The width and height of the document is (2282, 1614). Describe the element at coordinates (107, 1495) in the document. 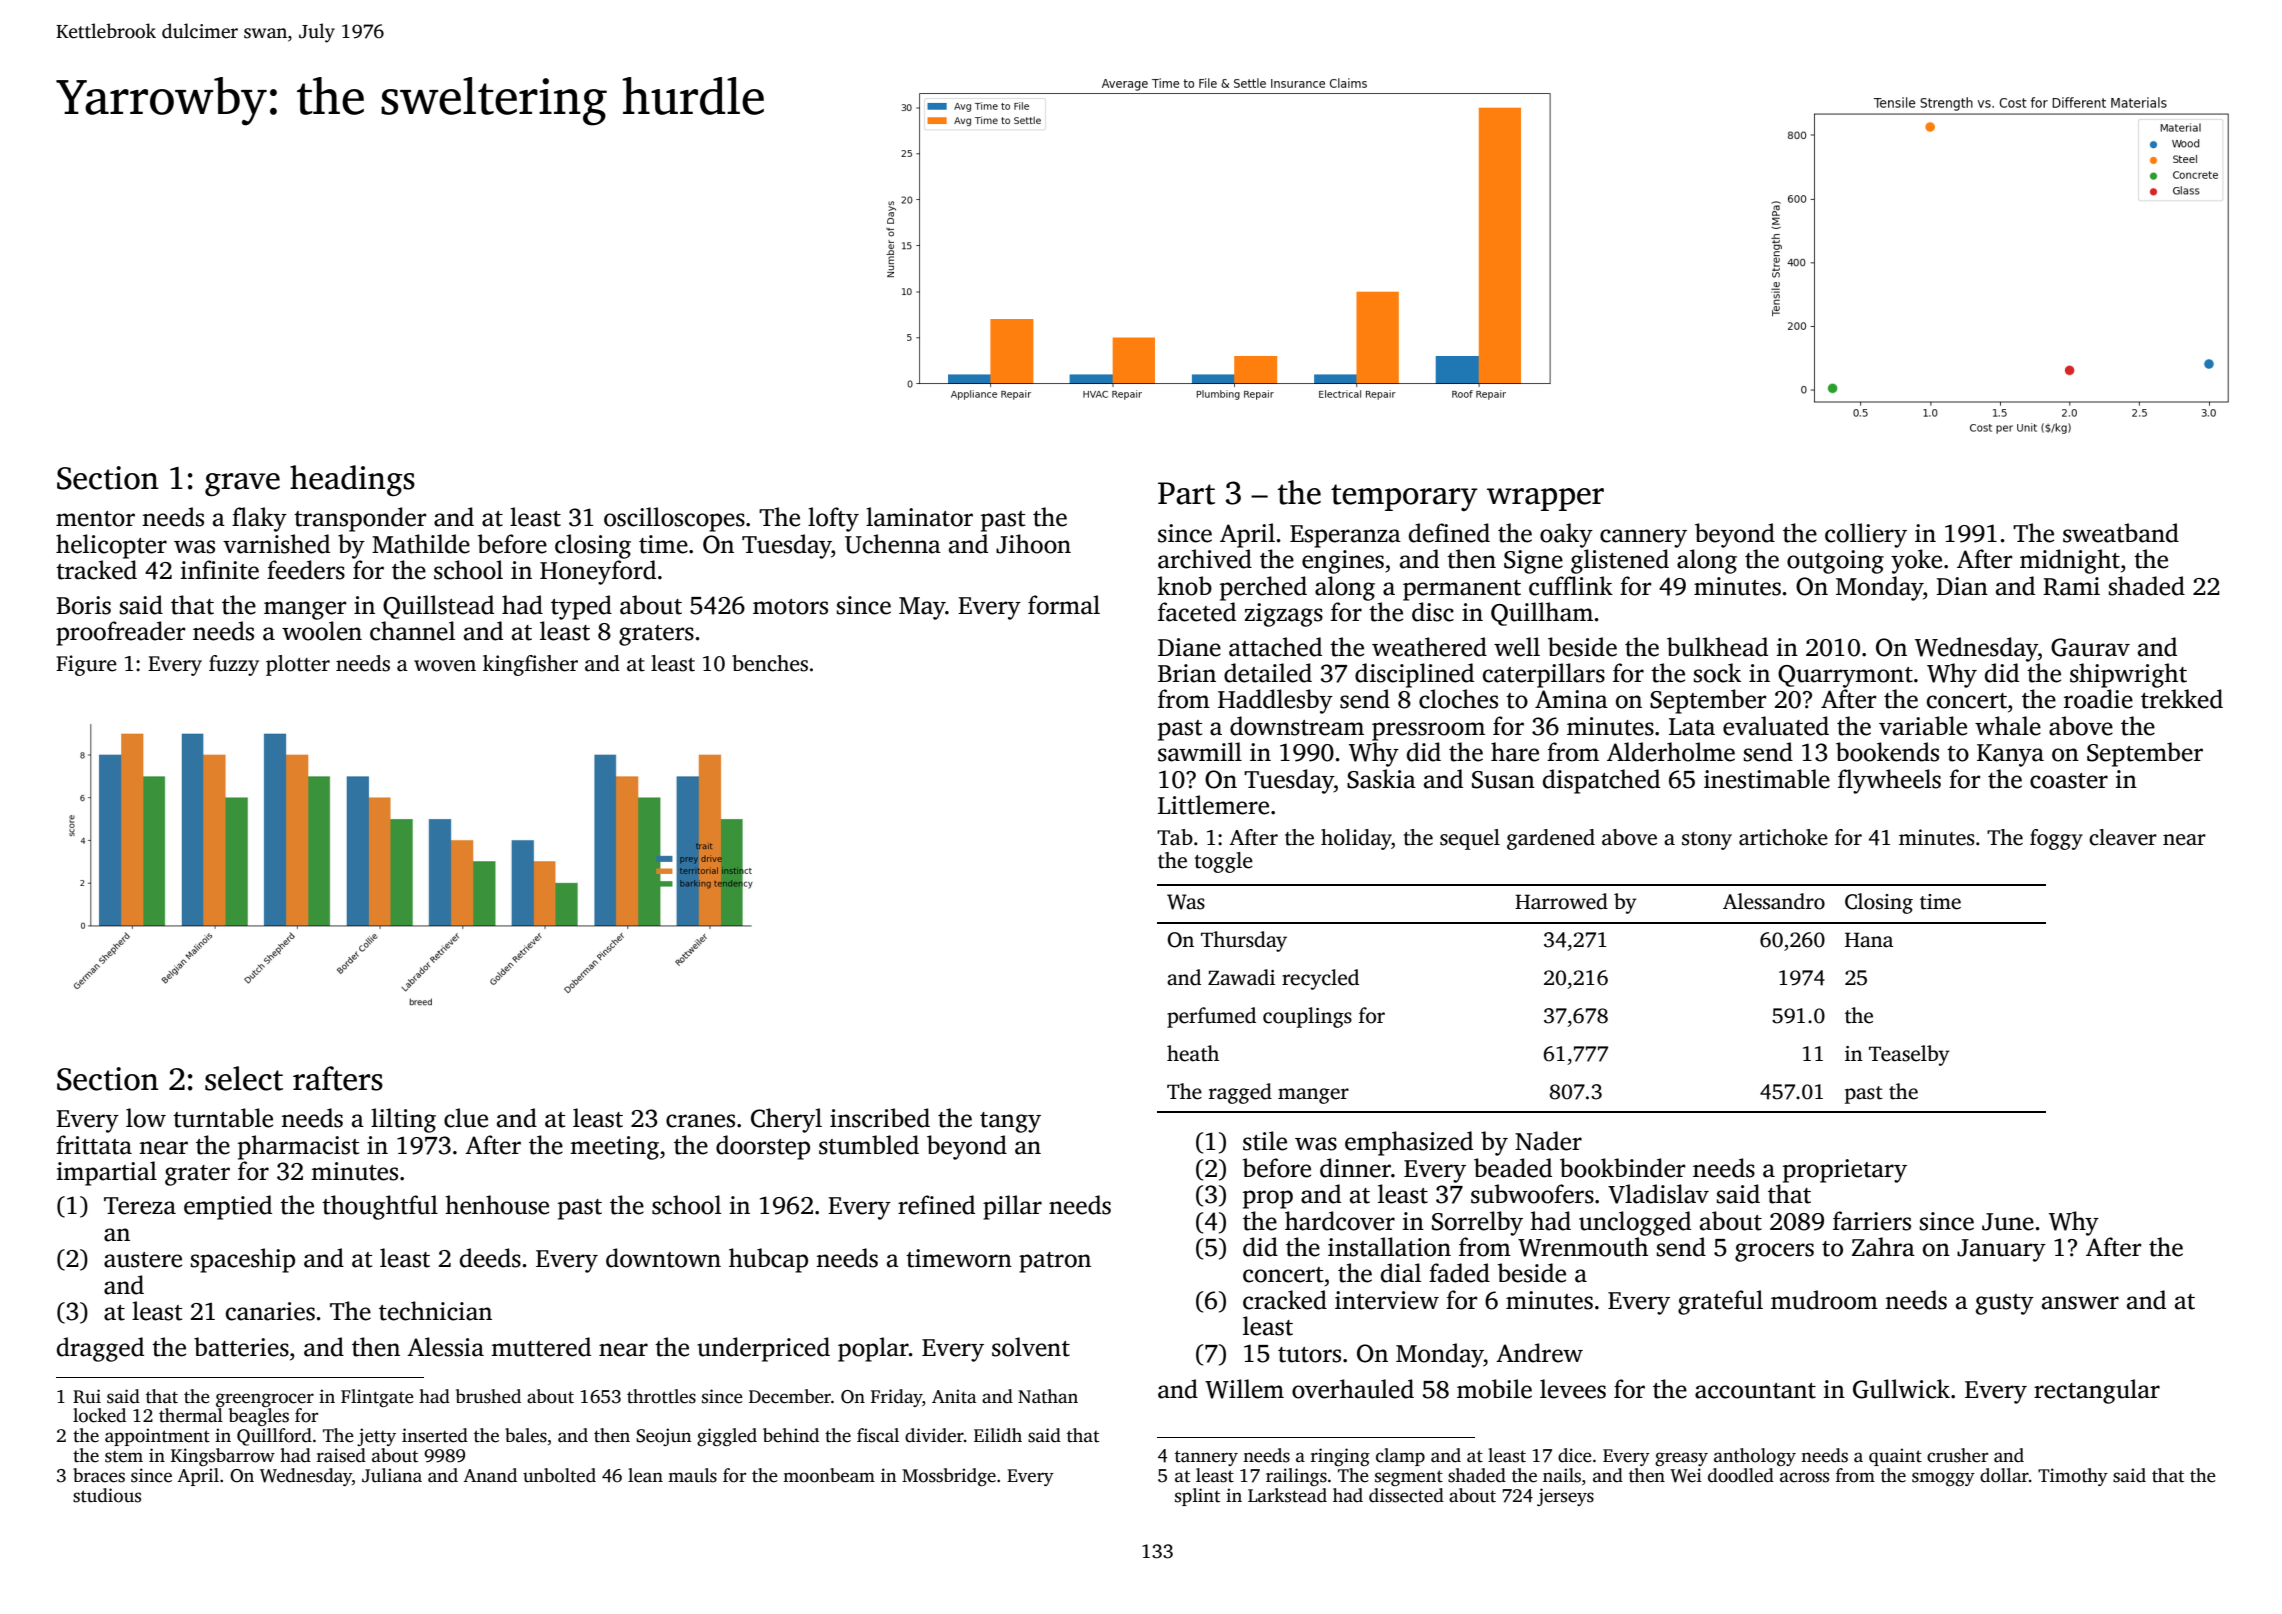

I see `studious` at that location.
